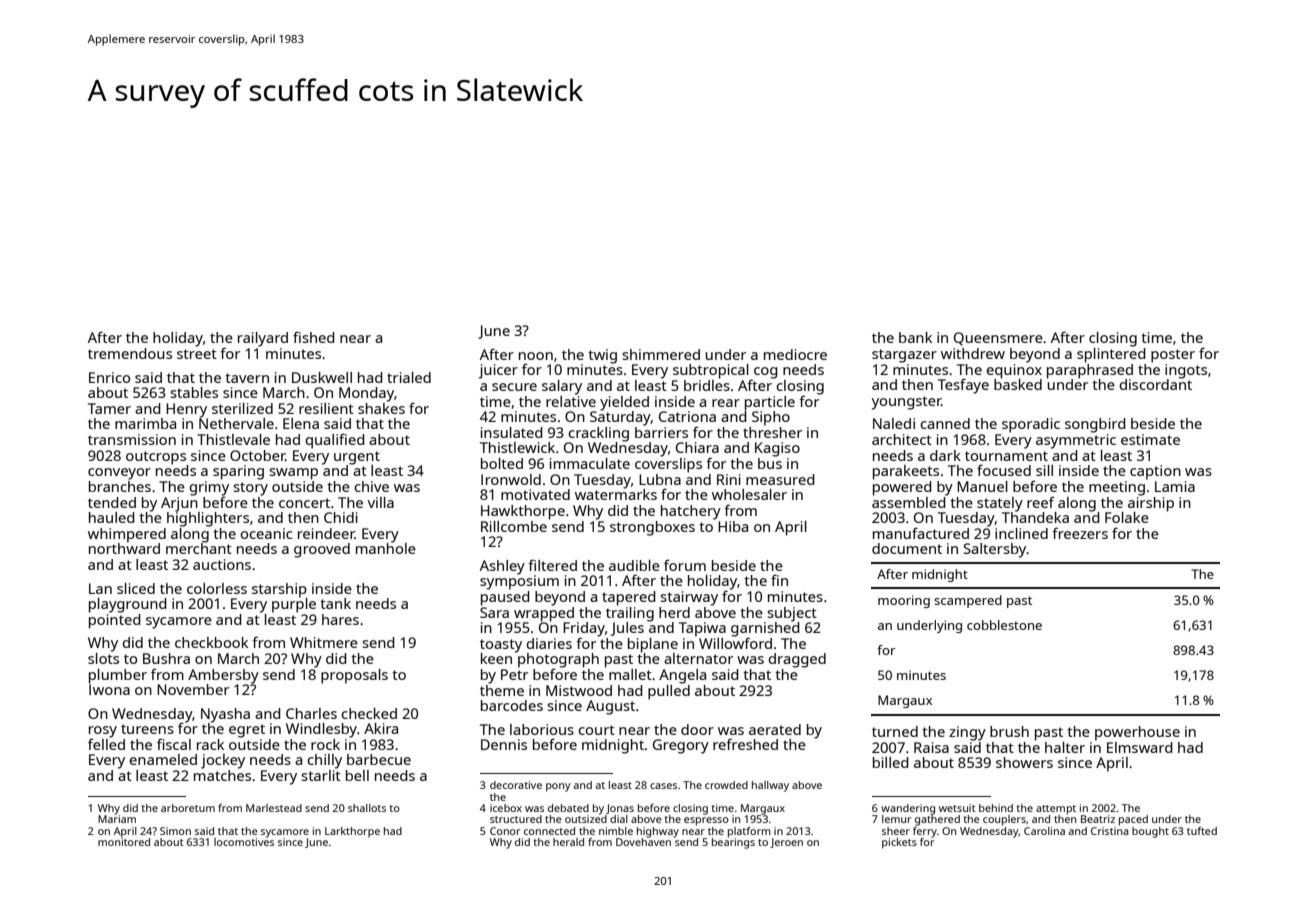 This image has height=924, width=1308. I want to click on railyard, so click(263, 339).
